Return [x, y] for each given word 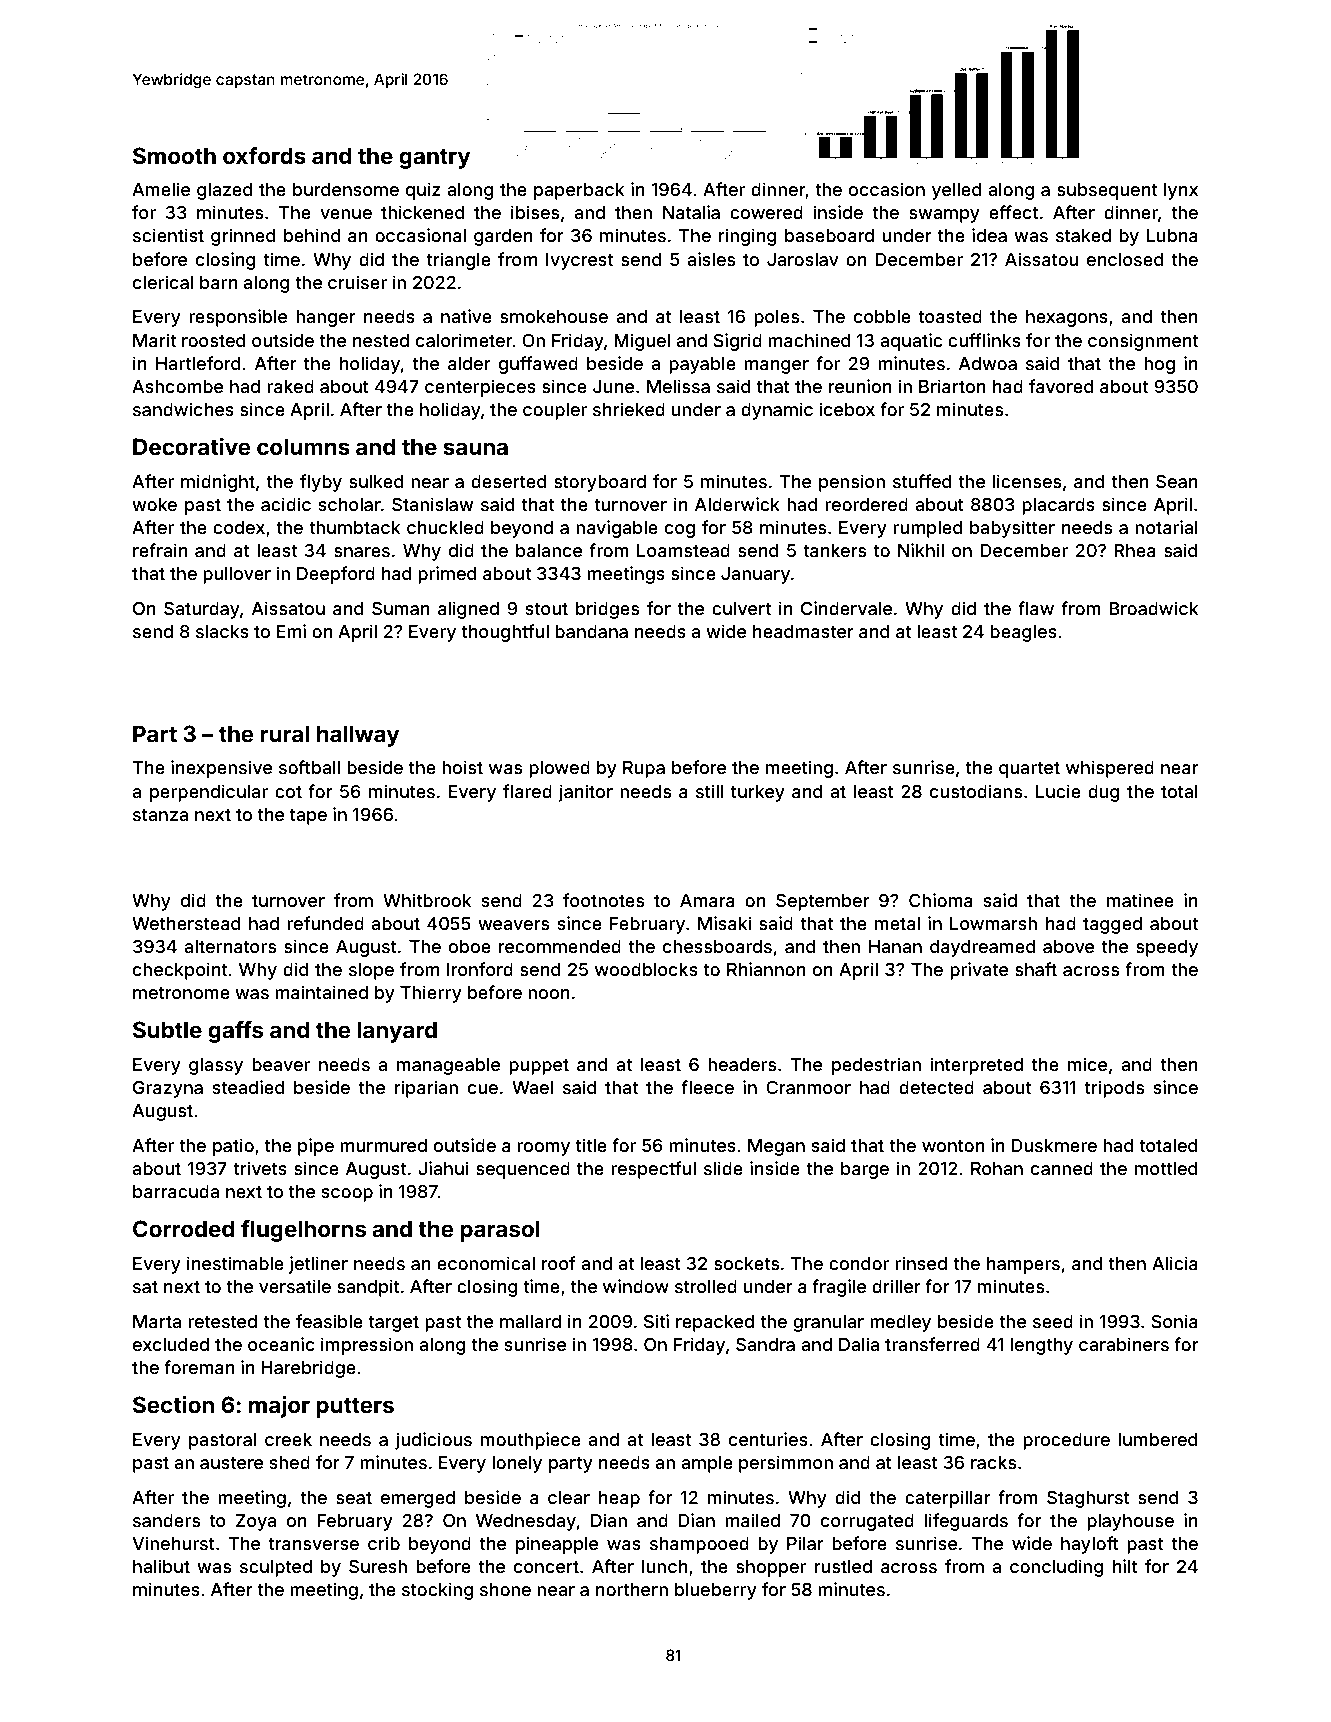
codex [239, 527]
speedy [1167, 948]
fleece [707, 1087]
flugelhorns [303, 1231]
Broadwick [1154, 608]
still [709, 791]
